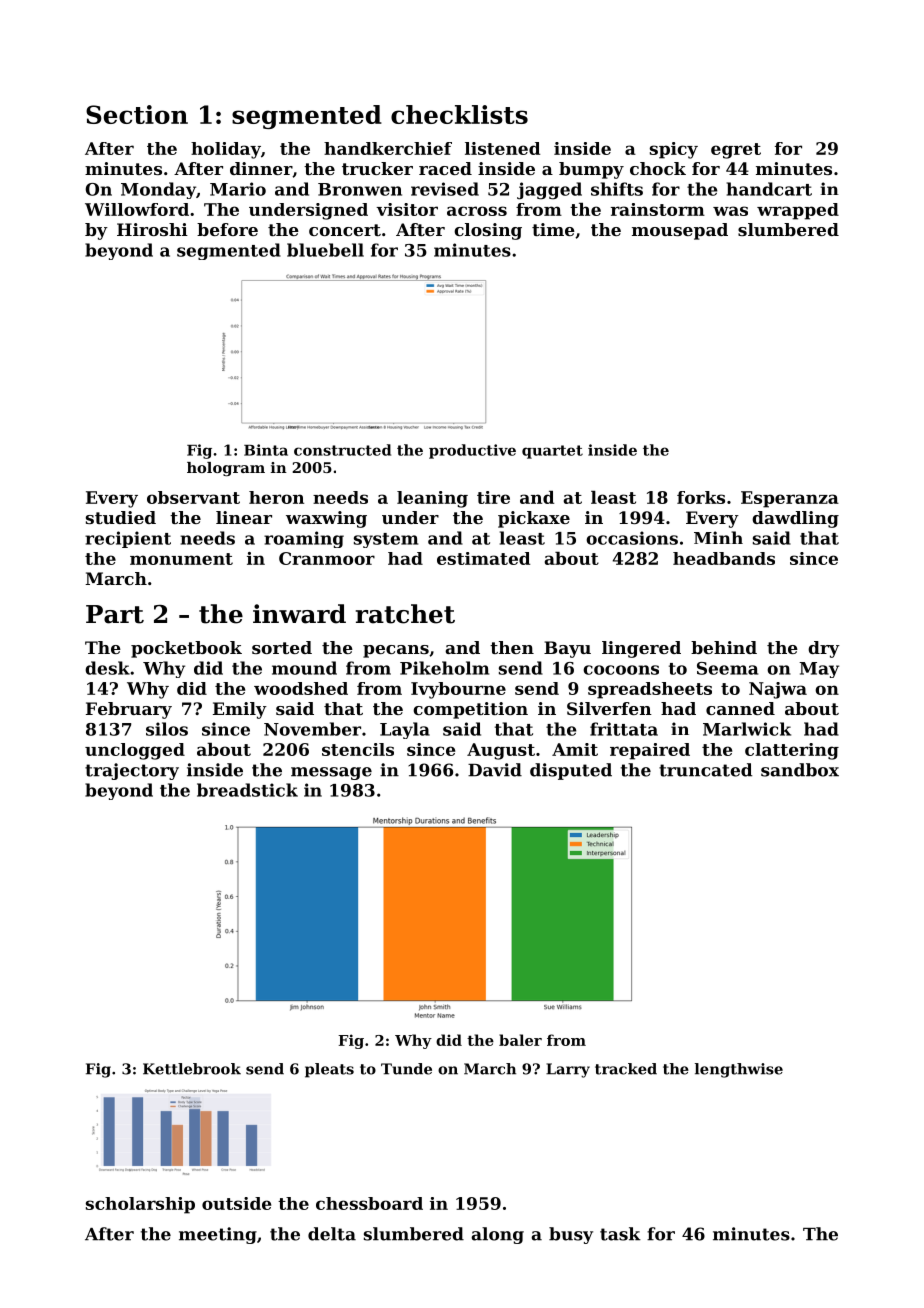 This document has width=924, height=1308. What do you see at coordinates (800, 770) in the document?
I see `sandbox` at bounding box center [800, 770].
